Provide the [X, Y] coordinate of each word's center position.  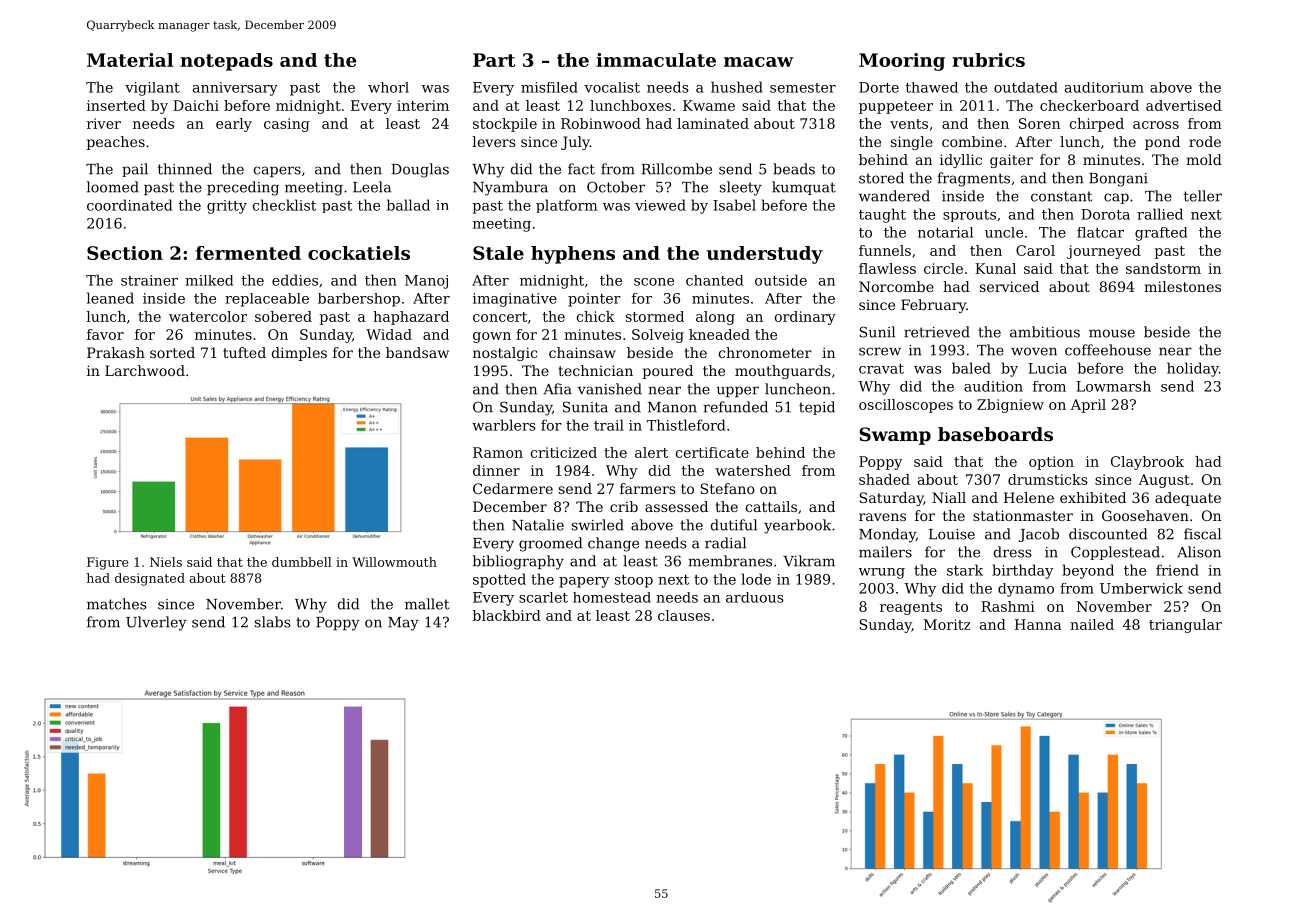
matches [117, 604]
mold [1204, 159]
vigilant [152, 89]
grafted [1161, 234]
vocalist [612, 87]
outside [781, 280]
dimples [299, 354]
